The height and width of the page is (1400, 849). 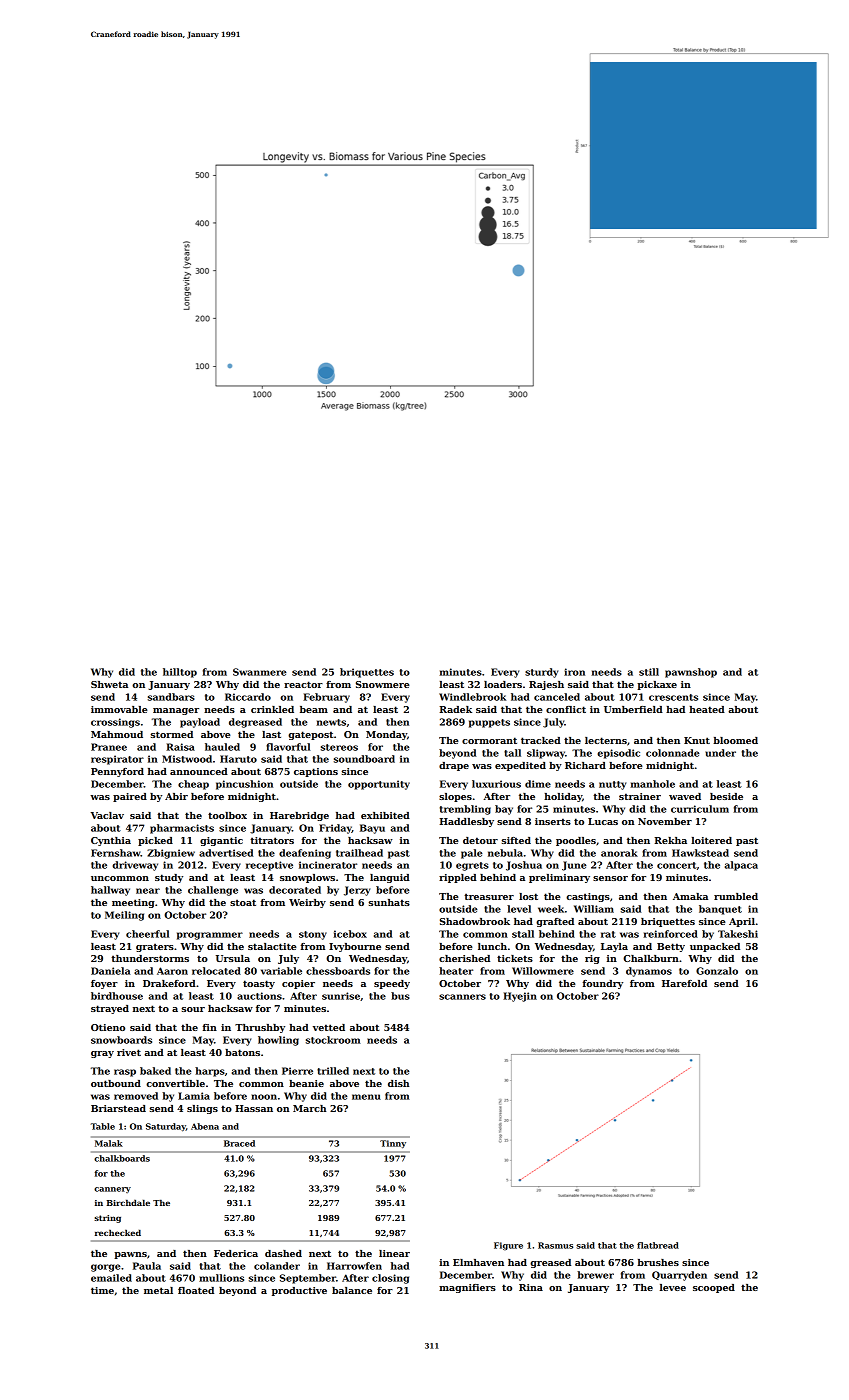 I want to click on flatbread, so click(x=658, y=1245).
